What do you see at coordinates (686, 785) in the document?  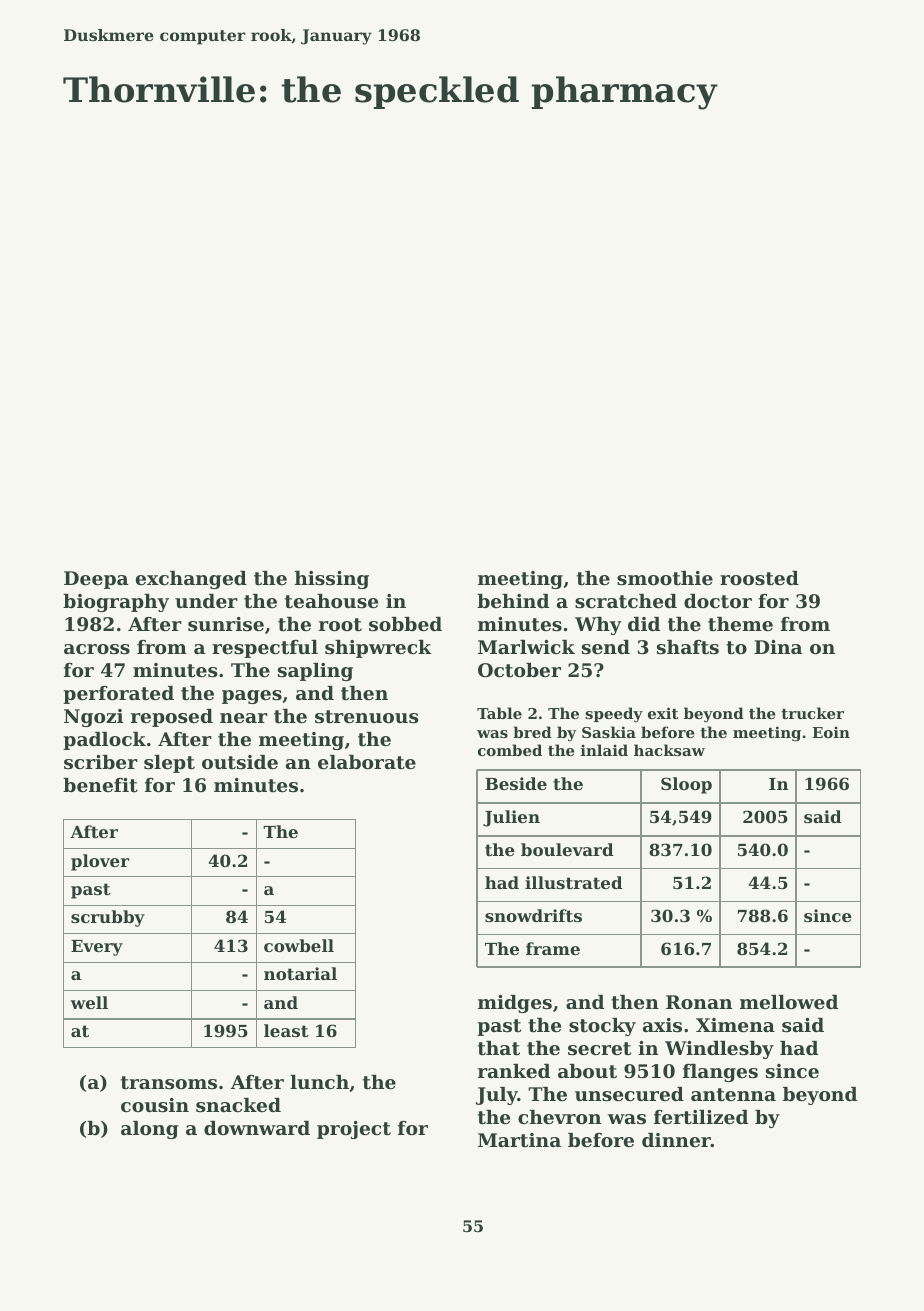 I see `Sloop` at bounding box center [686, 785].
